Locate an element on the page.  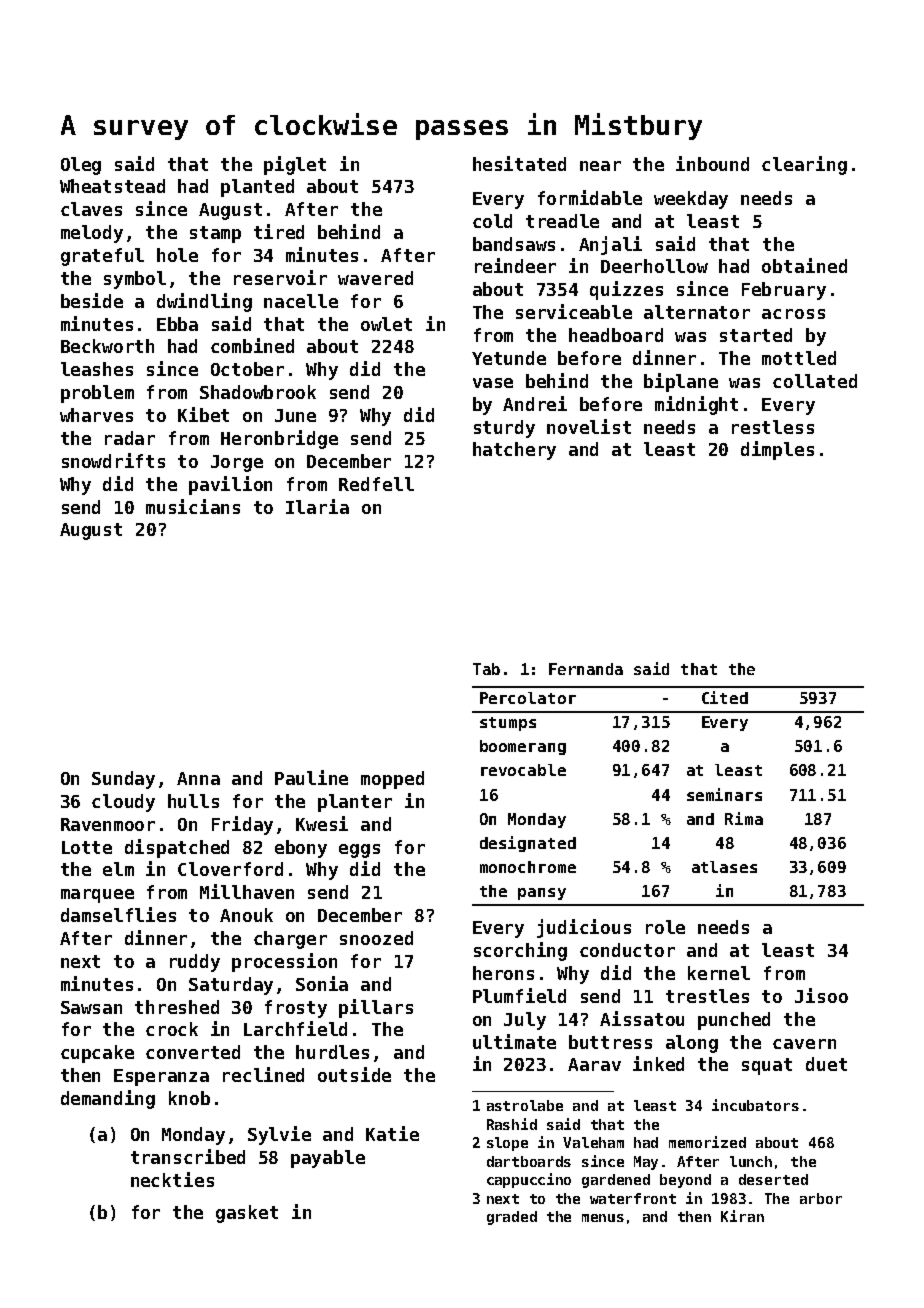
piglet is located at coordinates (295, 165).
